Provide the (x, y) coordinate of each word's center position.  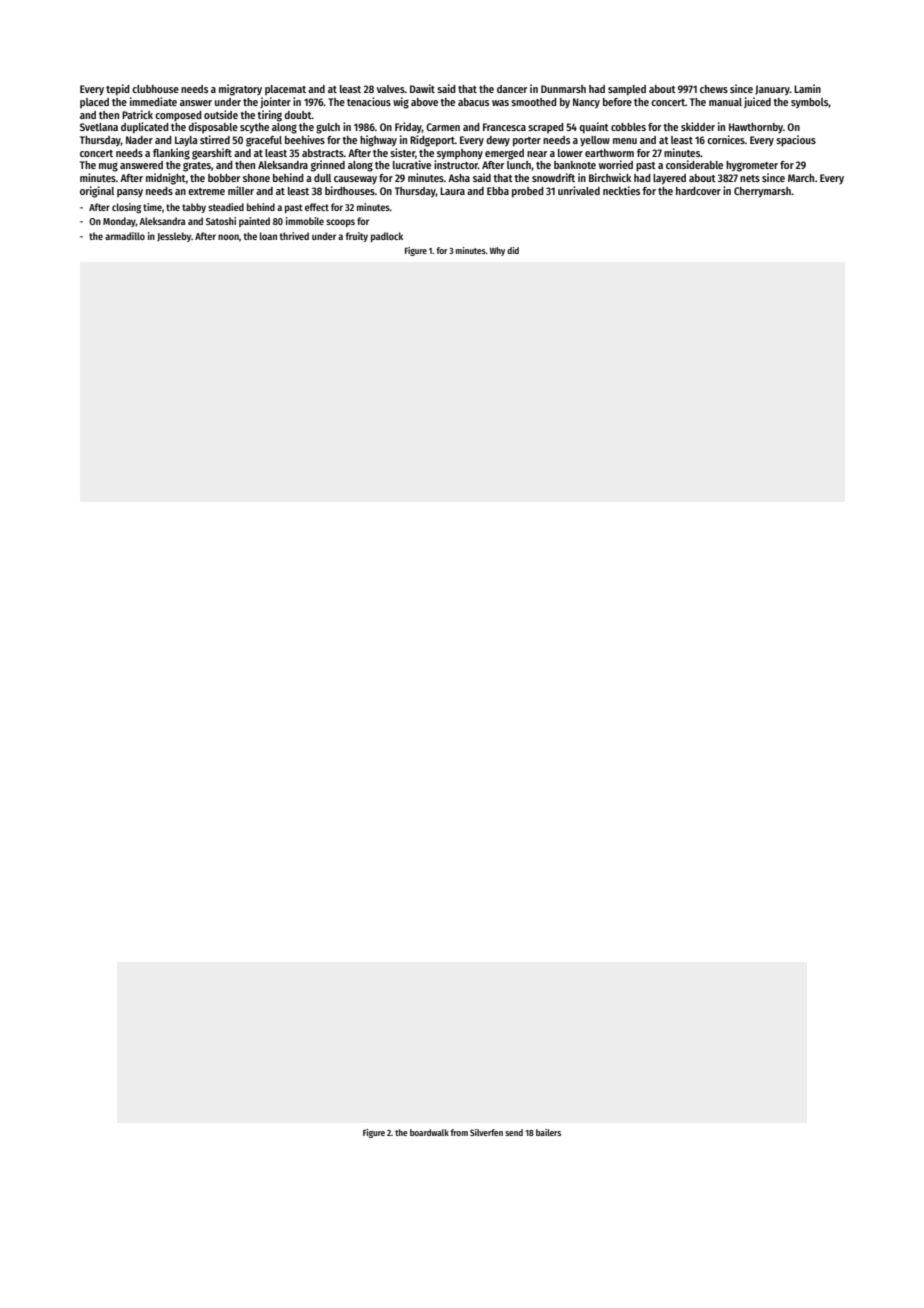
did (513, 250)
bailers (548, 1132)
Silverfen (486, 1132)
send (514, 1132)
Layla (186, 141)
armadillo (125, 236)
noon (228, 237)
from (459, 1132)
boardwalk (429, 1132)
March (801, 178)
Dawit (422, 88)
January (772, 90)
